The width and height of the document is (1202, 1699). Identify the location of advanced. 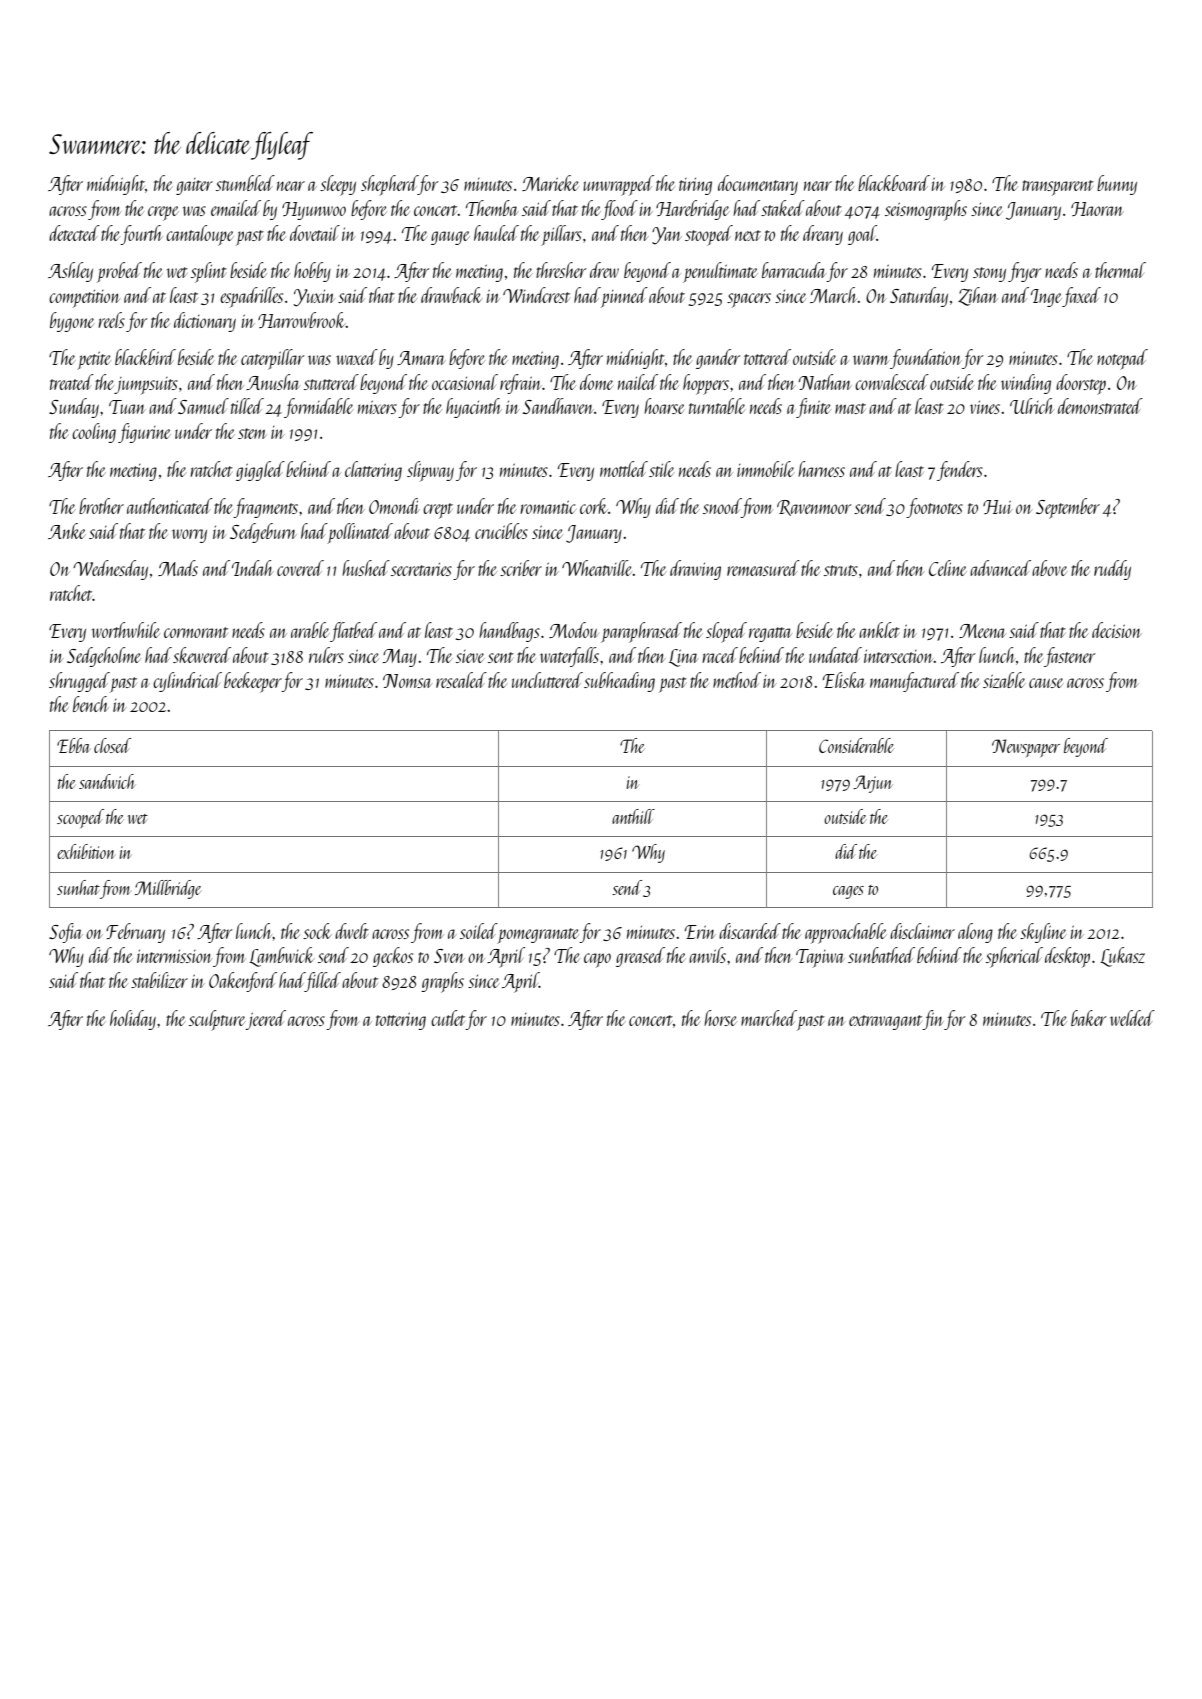
(1000, 568).
